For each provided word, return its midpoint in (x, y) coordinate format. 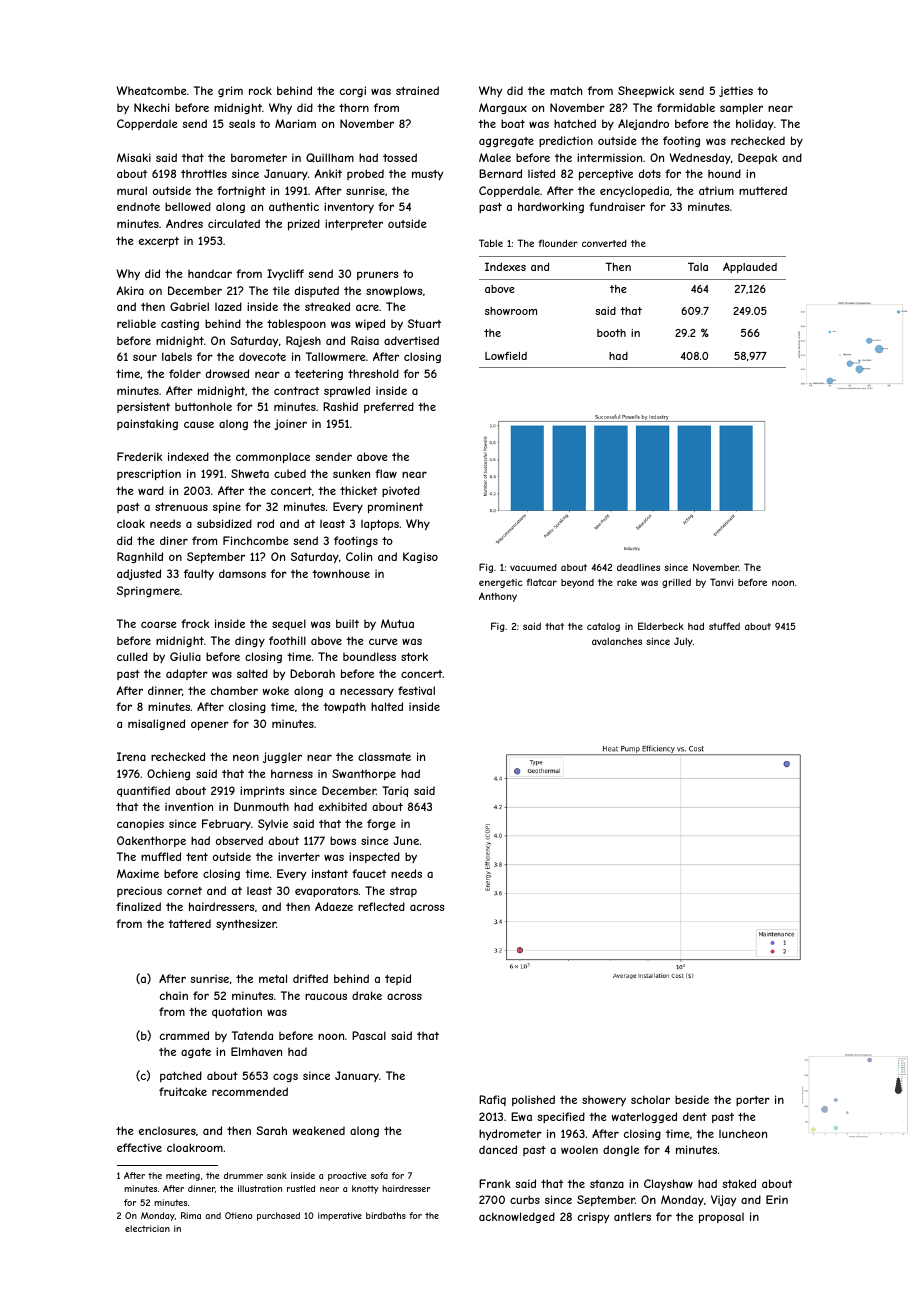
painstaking (147, 424)
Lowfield (506, 356)
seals (242, 123)
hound (724, 173)
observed (239, 840)
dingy (250, 642)
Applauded (750, 267)
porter (753, 1101)
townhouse (341, 573)
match (566, 90)
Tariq (395, 791)
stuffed (724, 626)
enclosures (167, 1131)
